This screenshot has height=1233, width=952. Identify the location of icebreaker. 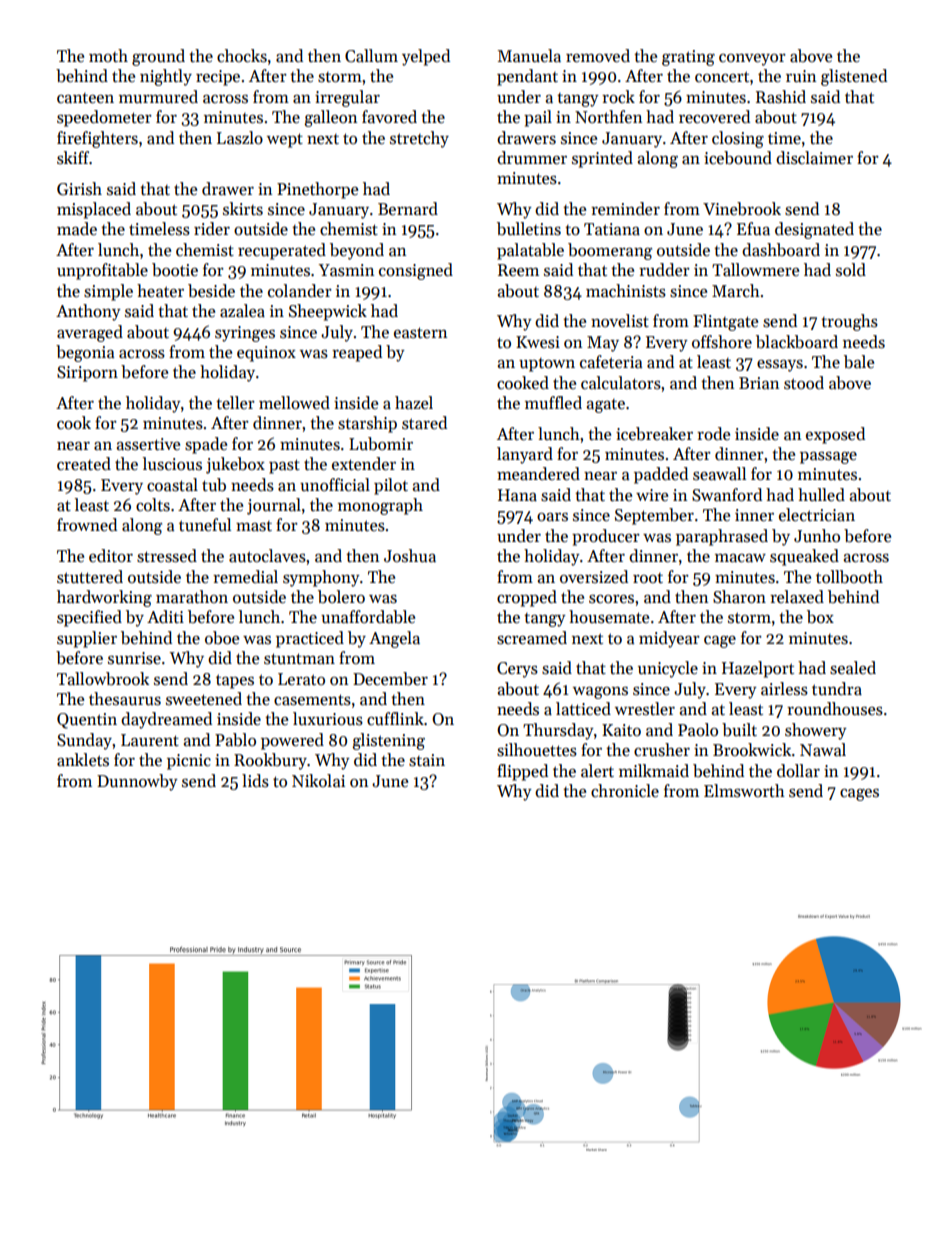
(654, 434).
